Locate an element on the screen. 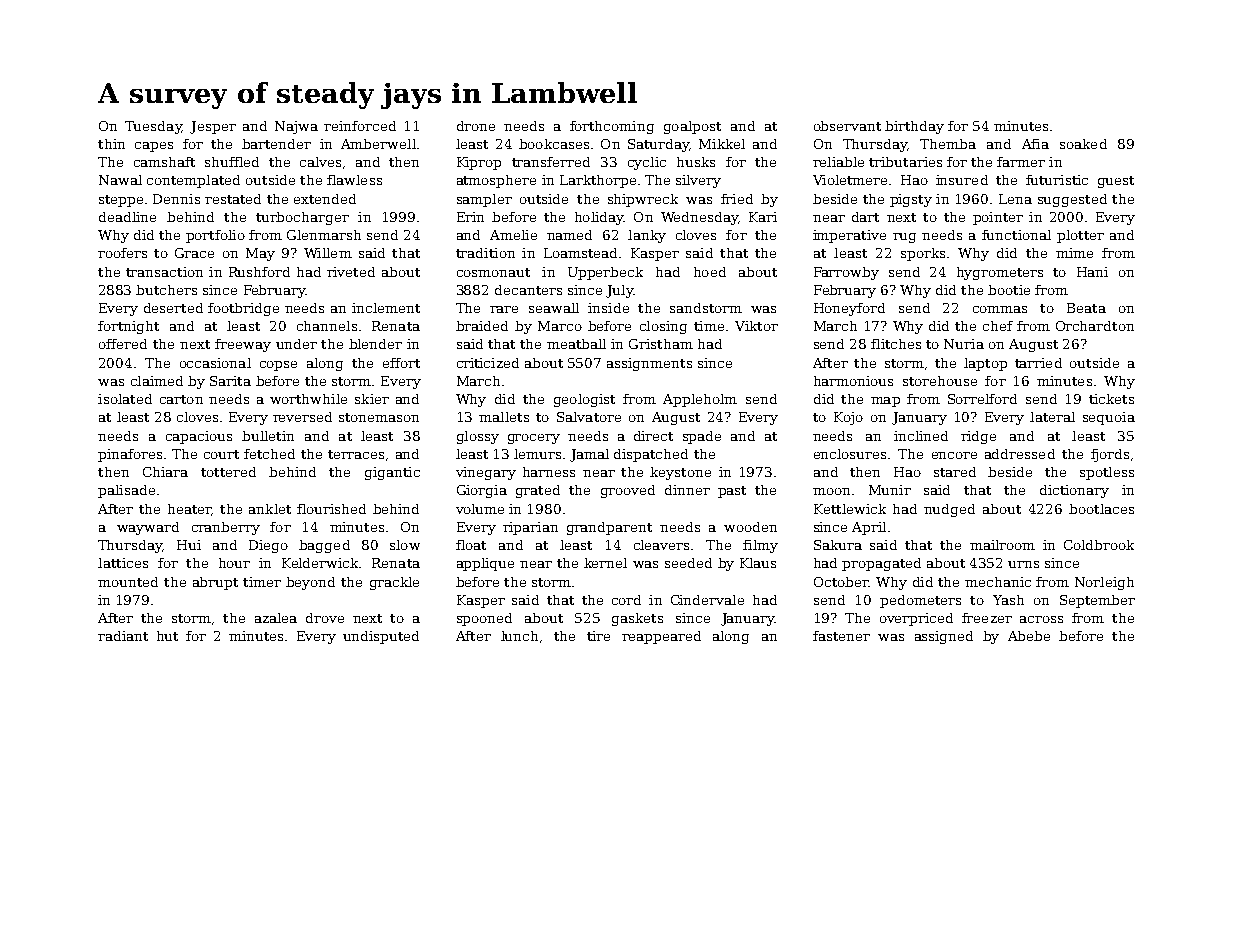 The height and width of the screenshot is (952, 1233). bootie is located at coordinates (1009, 290).
